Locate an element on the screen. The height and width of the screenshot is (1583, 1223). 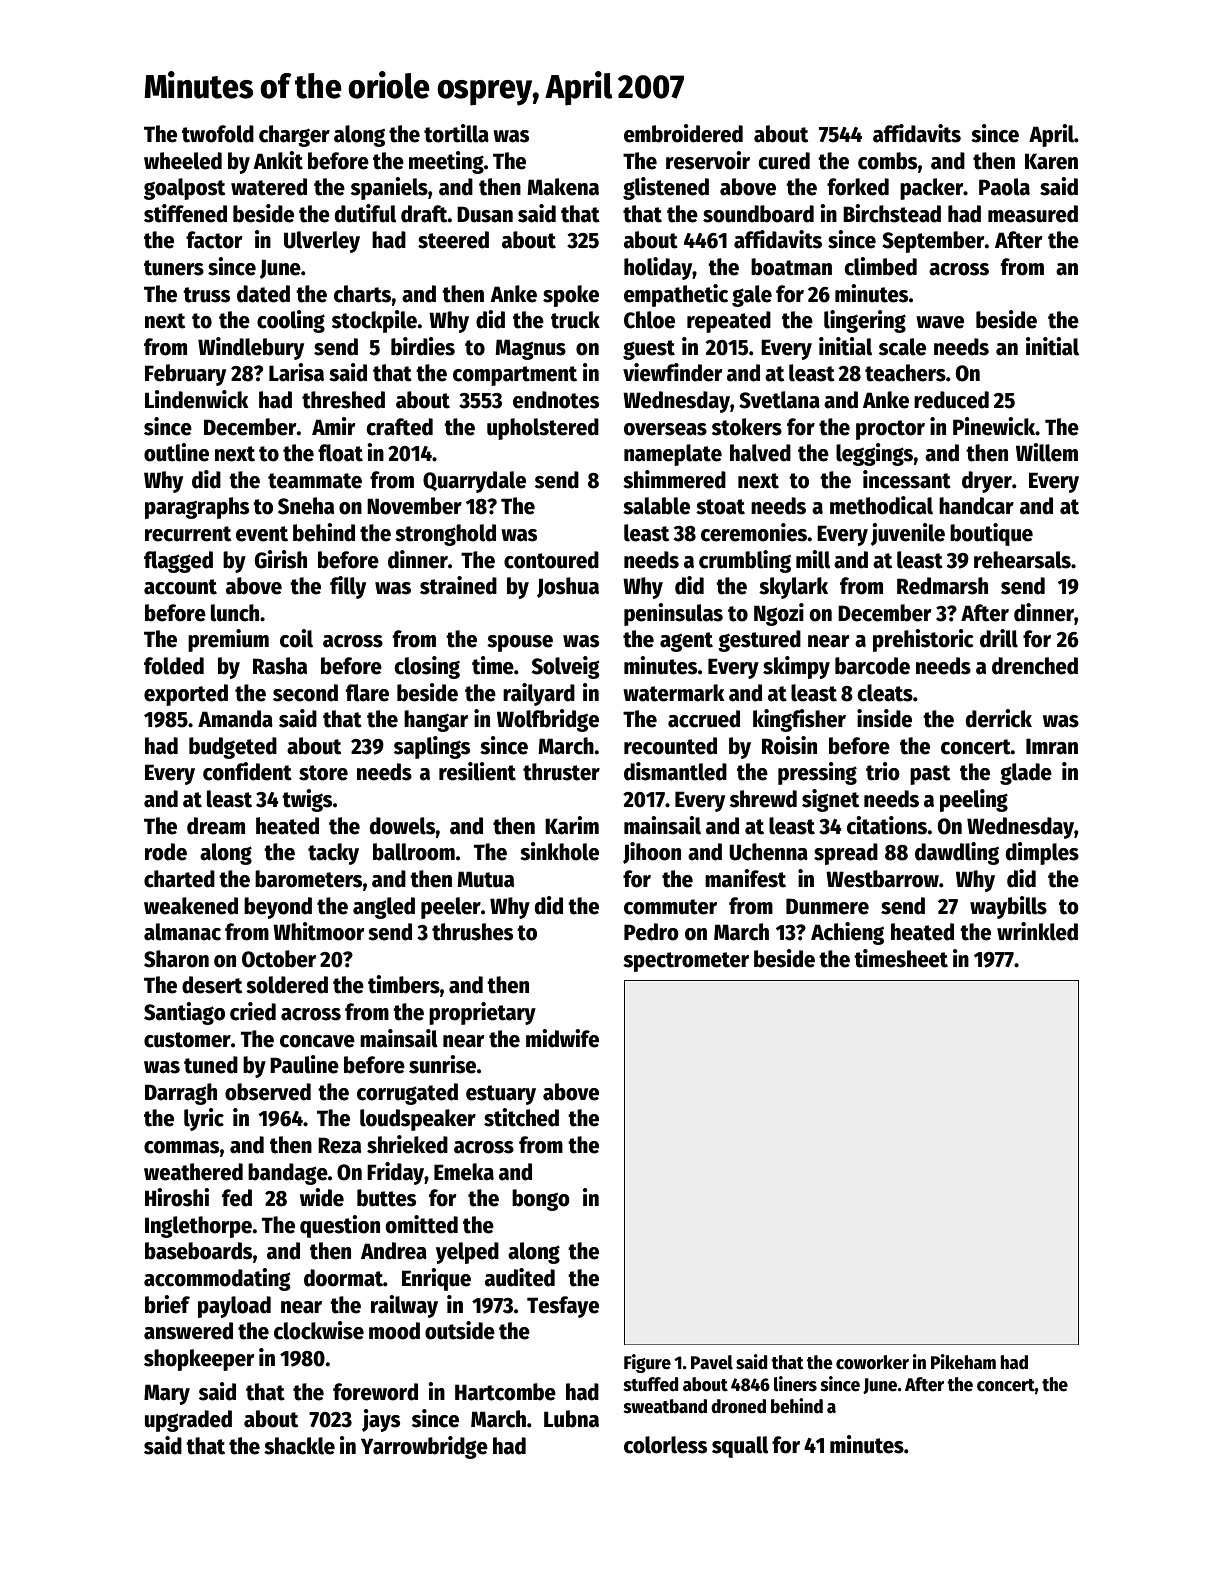
dismantled is located at coordinates (675, 771).
